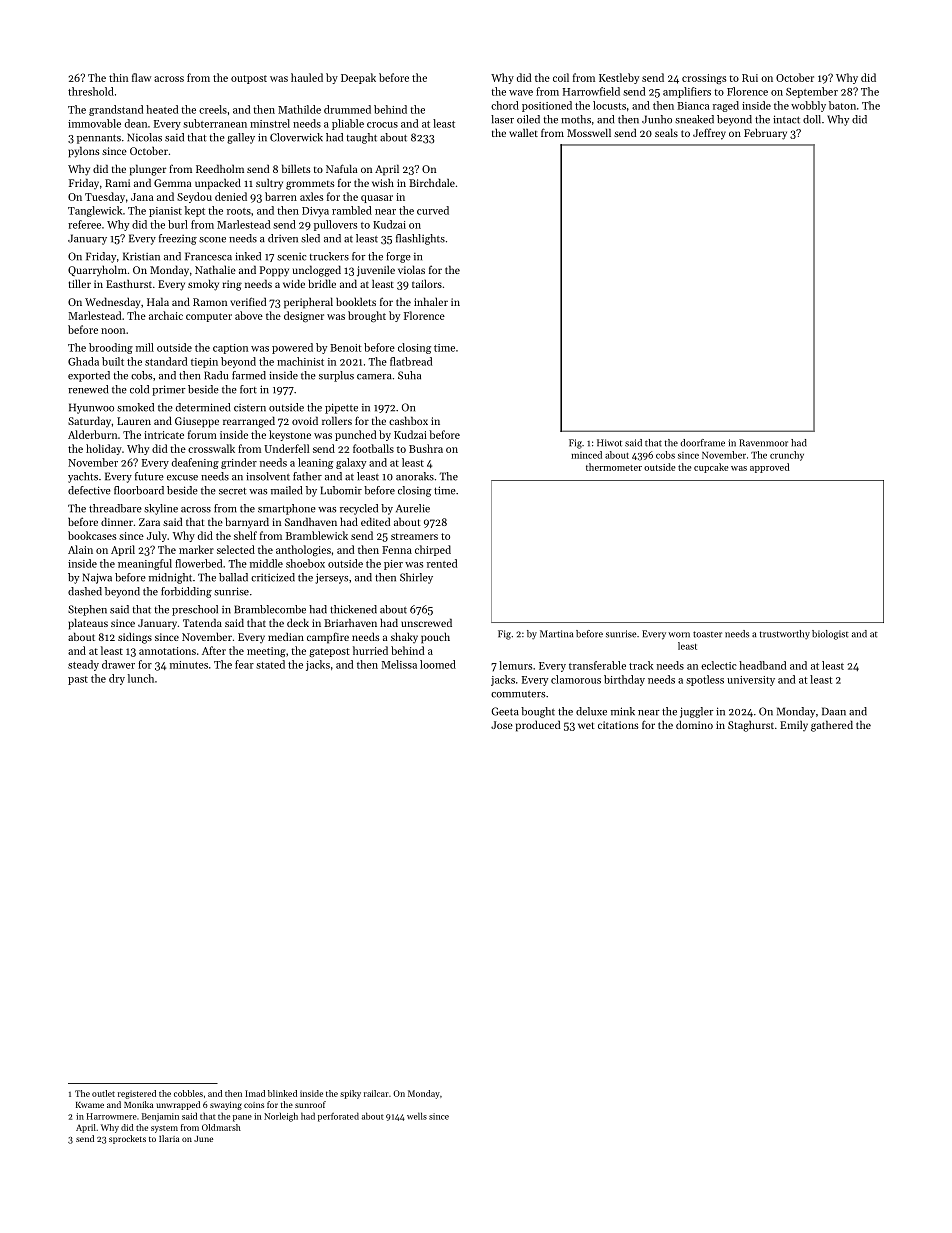 Image resolution: width=952 pixels, height=1233 pixels. I want to click on wells, so click(417, 1116).
